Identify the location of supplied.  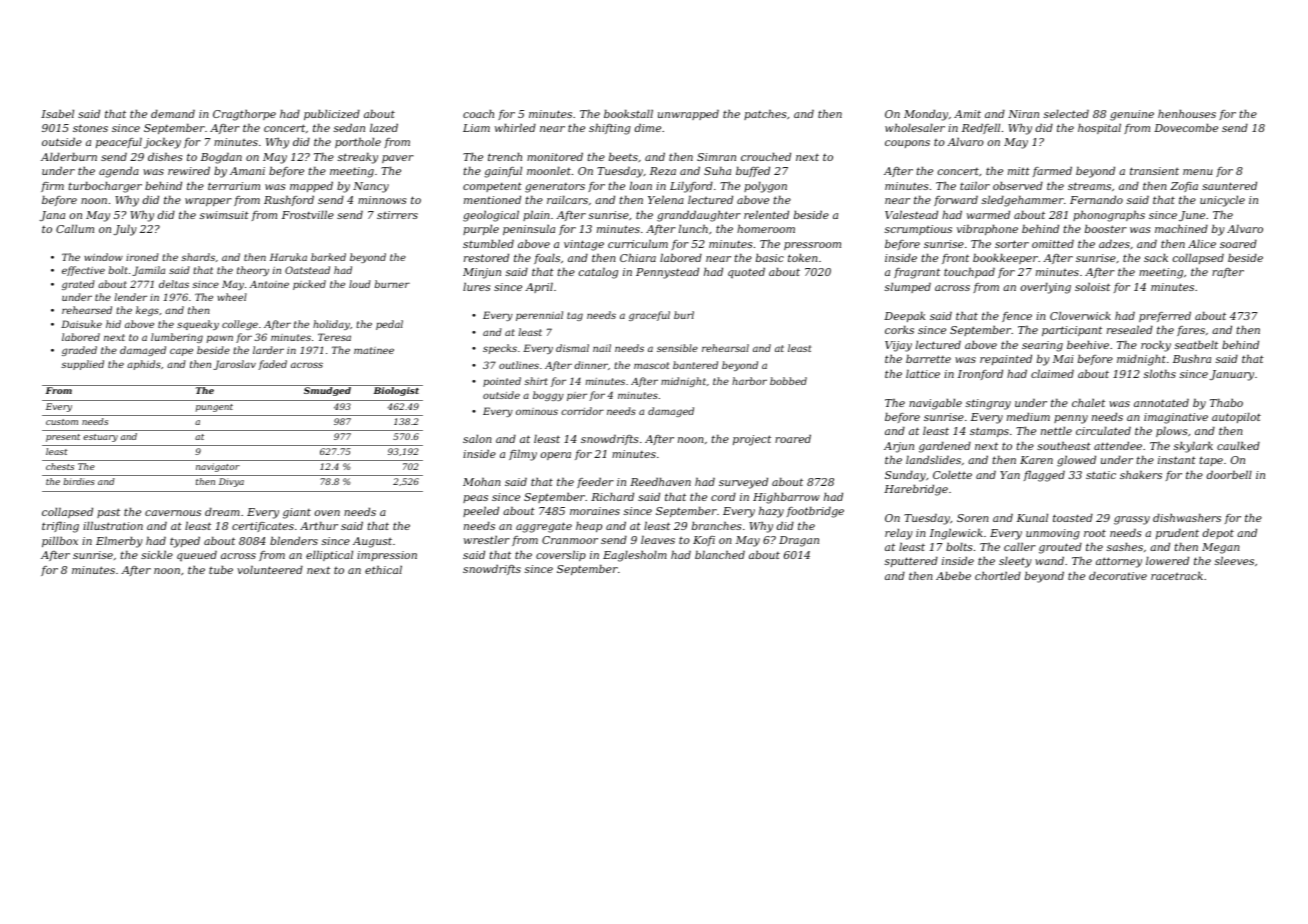
(82, 365).
